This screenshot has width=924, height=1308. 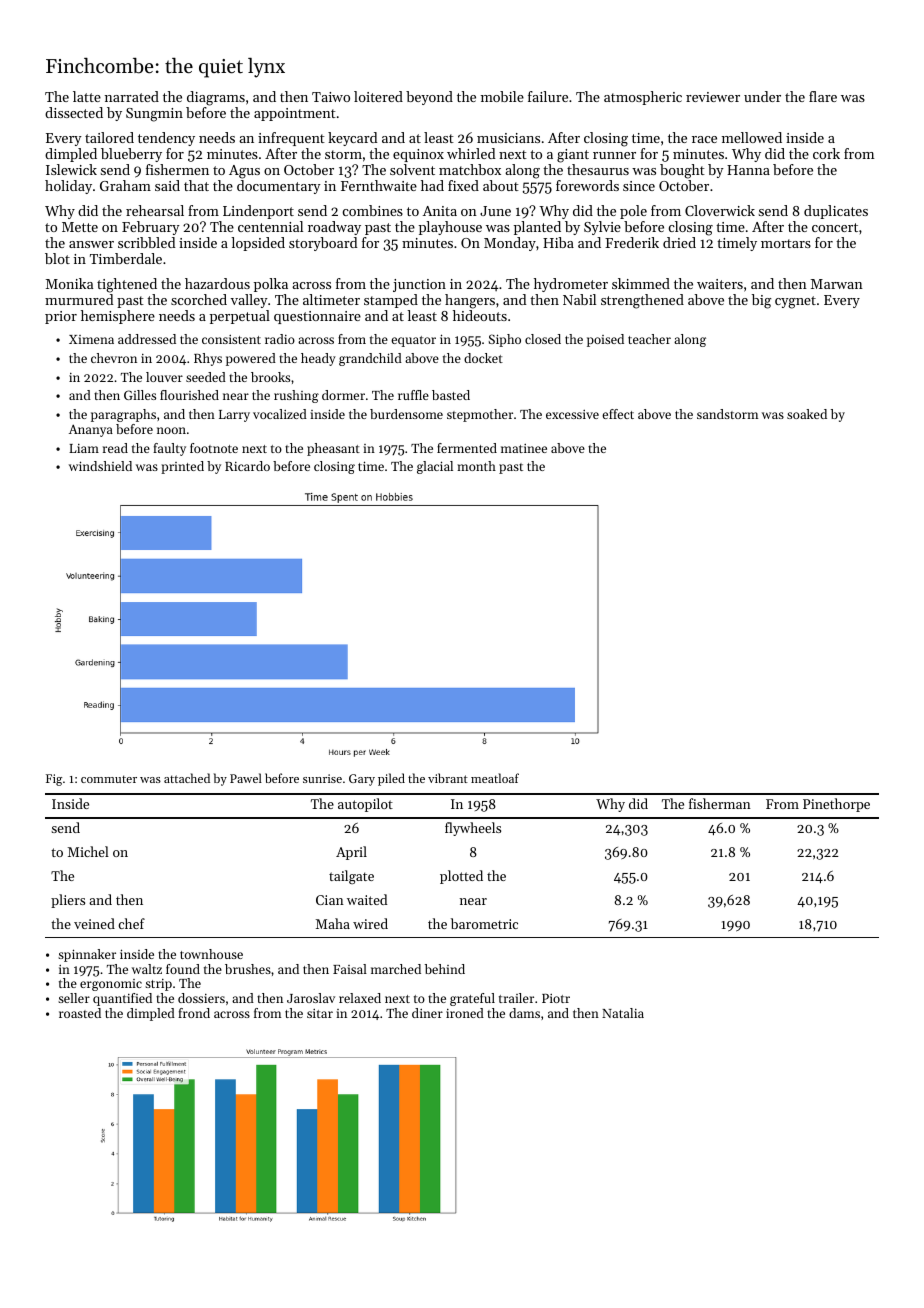 I want to click on Agus, so click(x=244, y=172).
